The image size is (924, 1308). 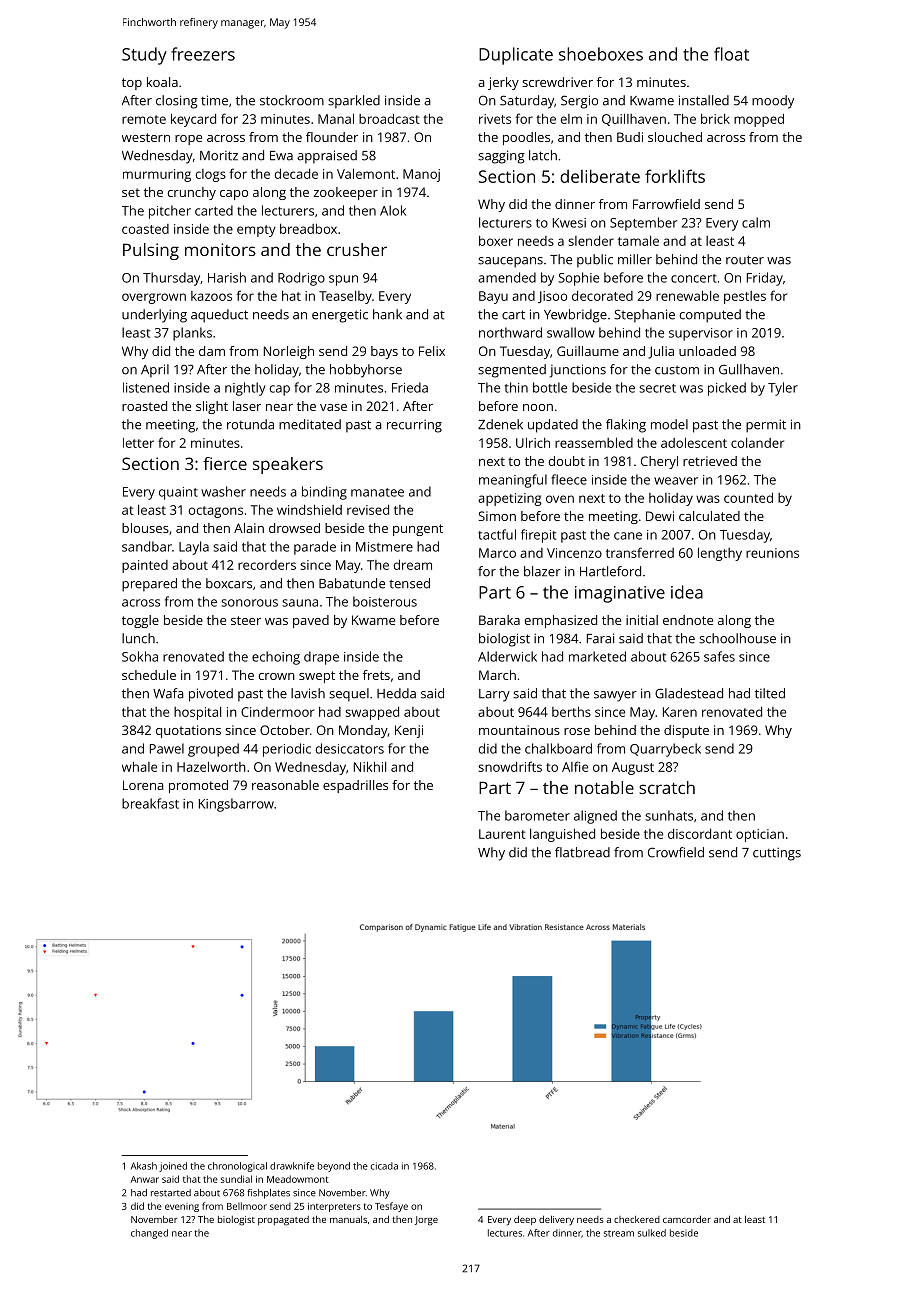 I want to click on idea, so click(x=687, y=592).
